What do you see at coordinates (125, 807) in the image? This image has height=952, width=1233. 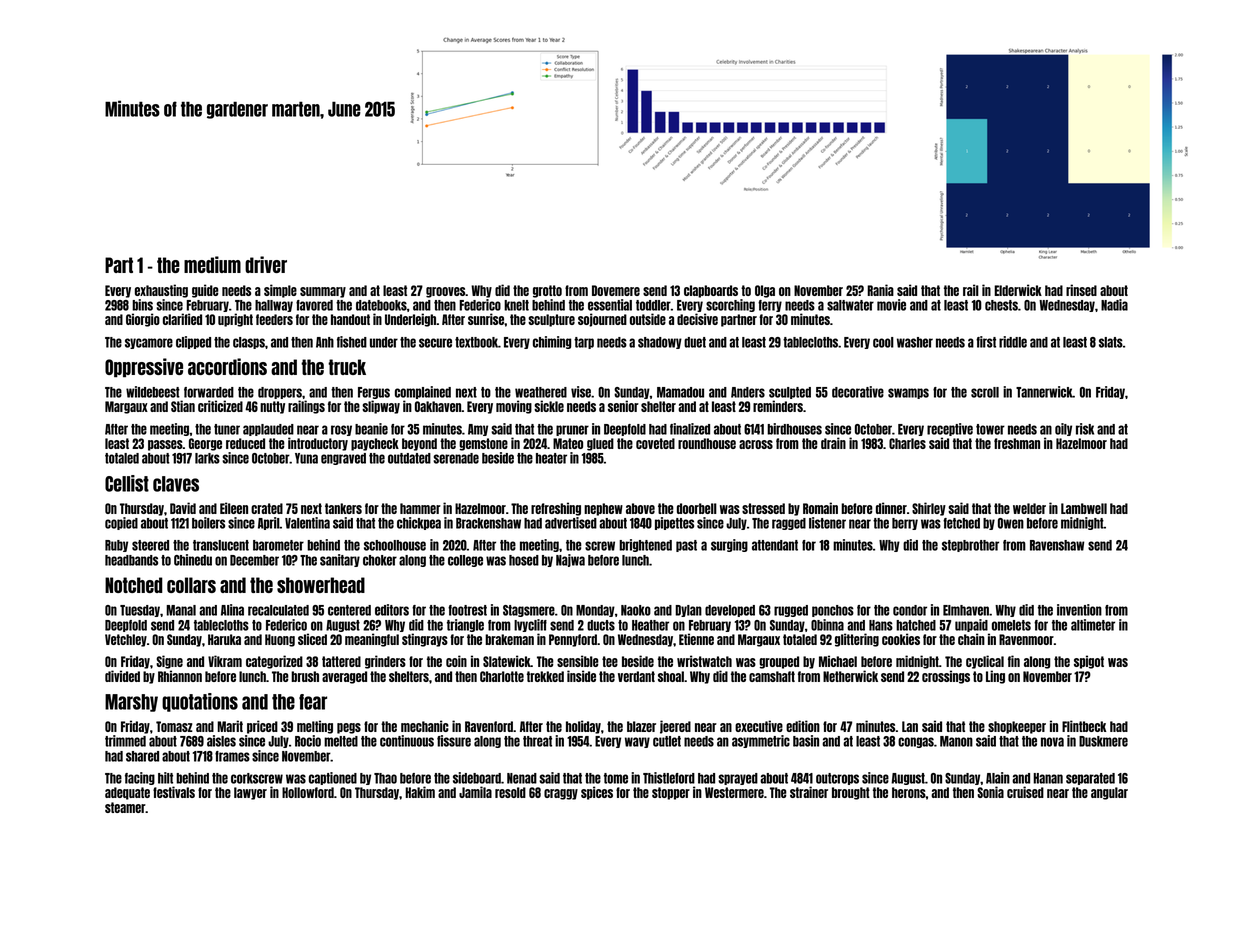 I see `steamer` at bounding box center [125, 807].
